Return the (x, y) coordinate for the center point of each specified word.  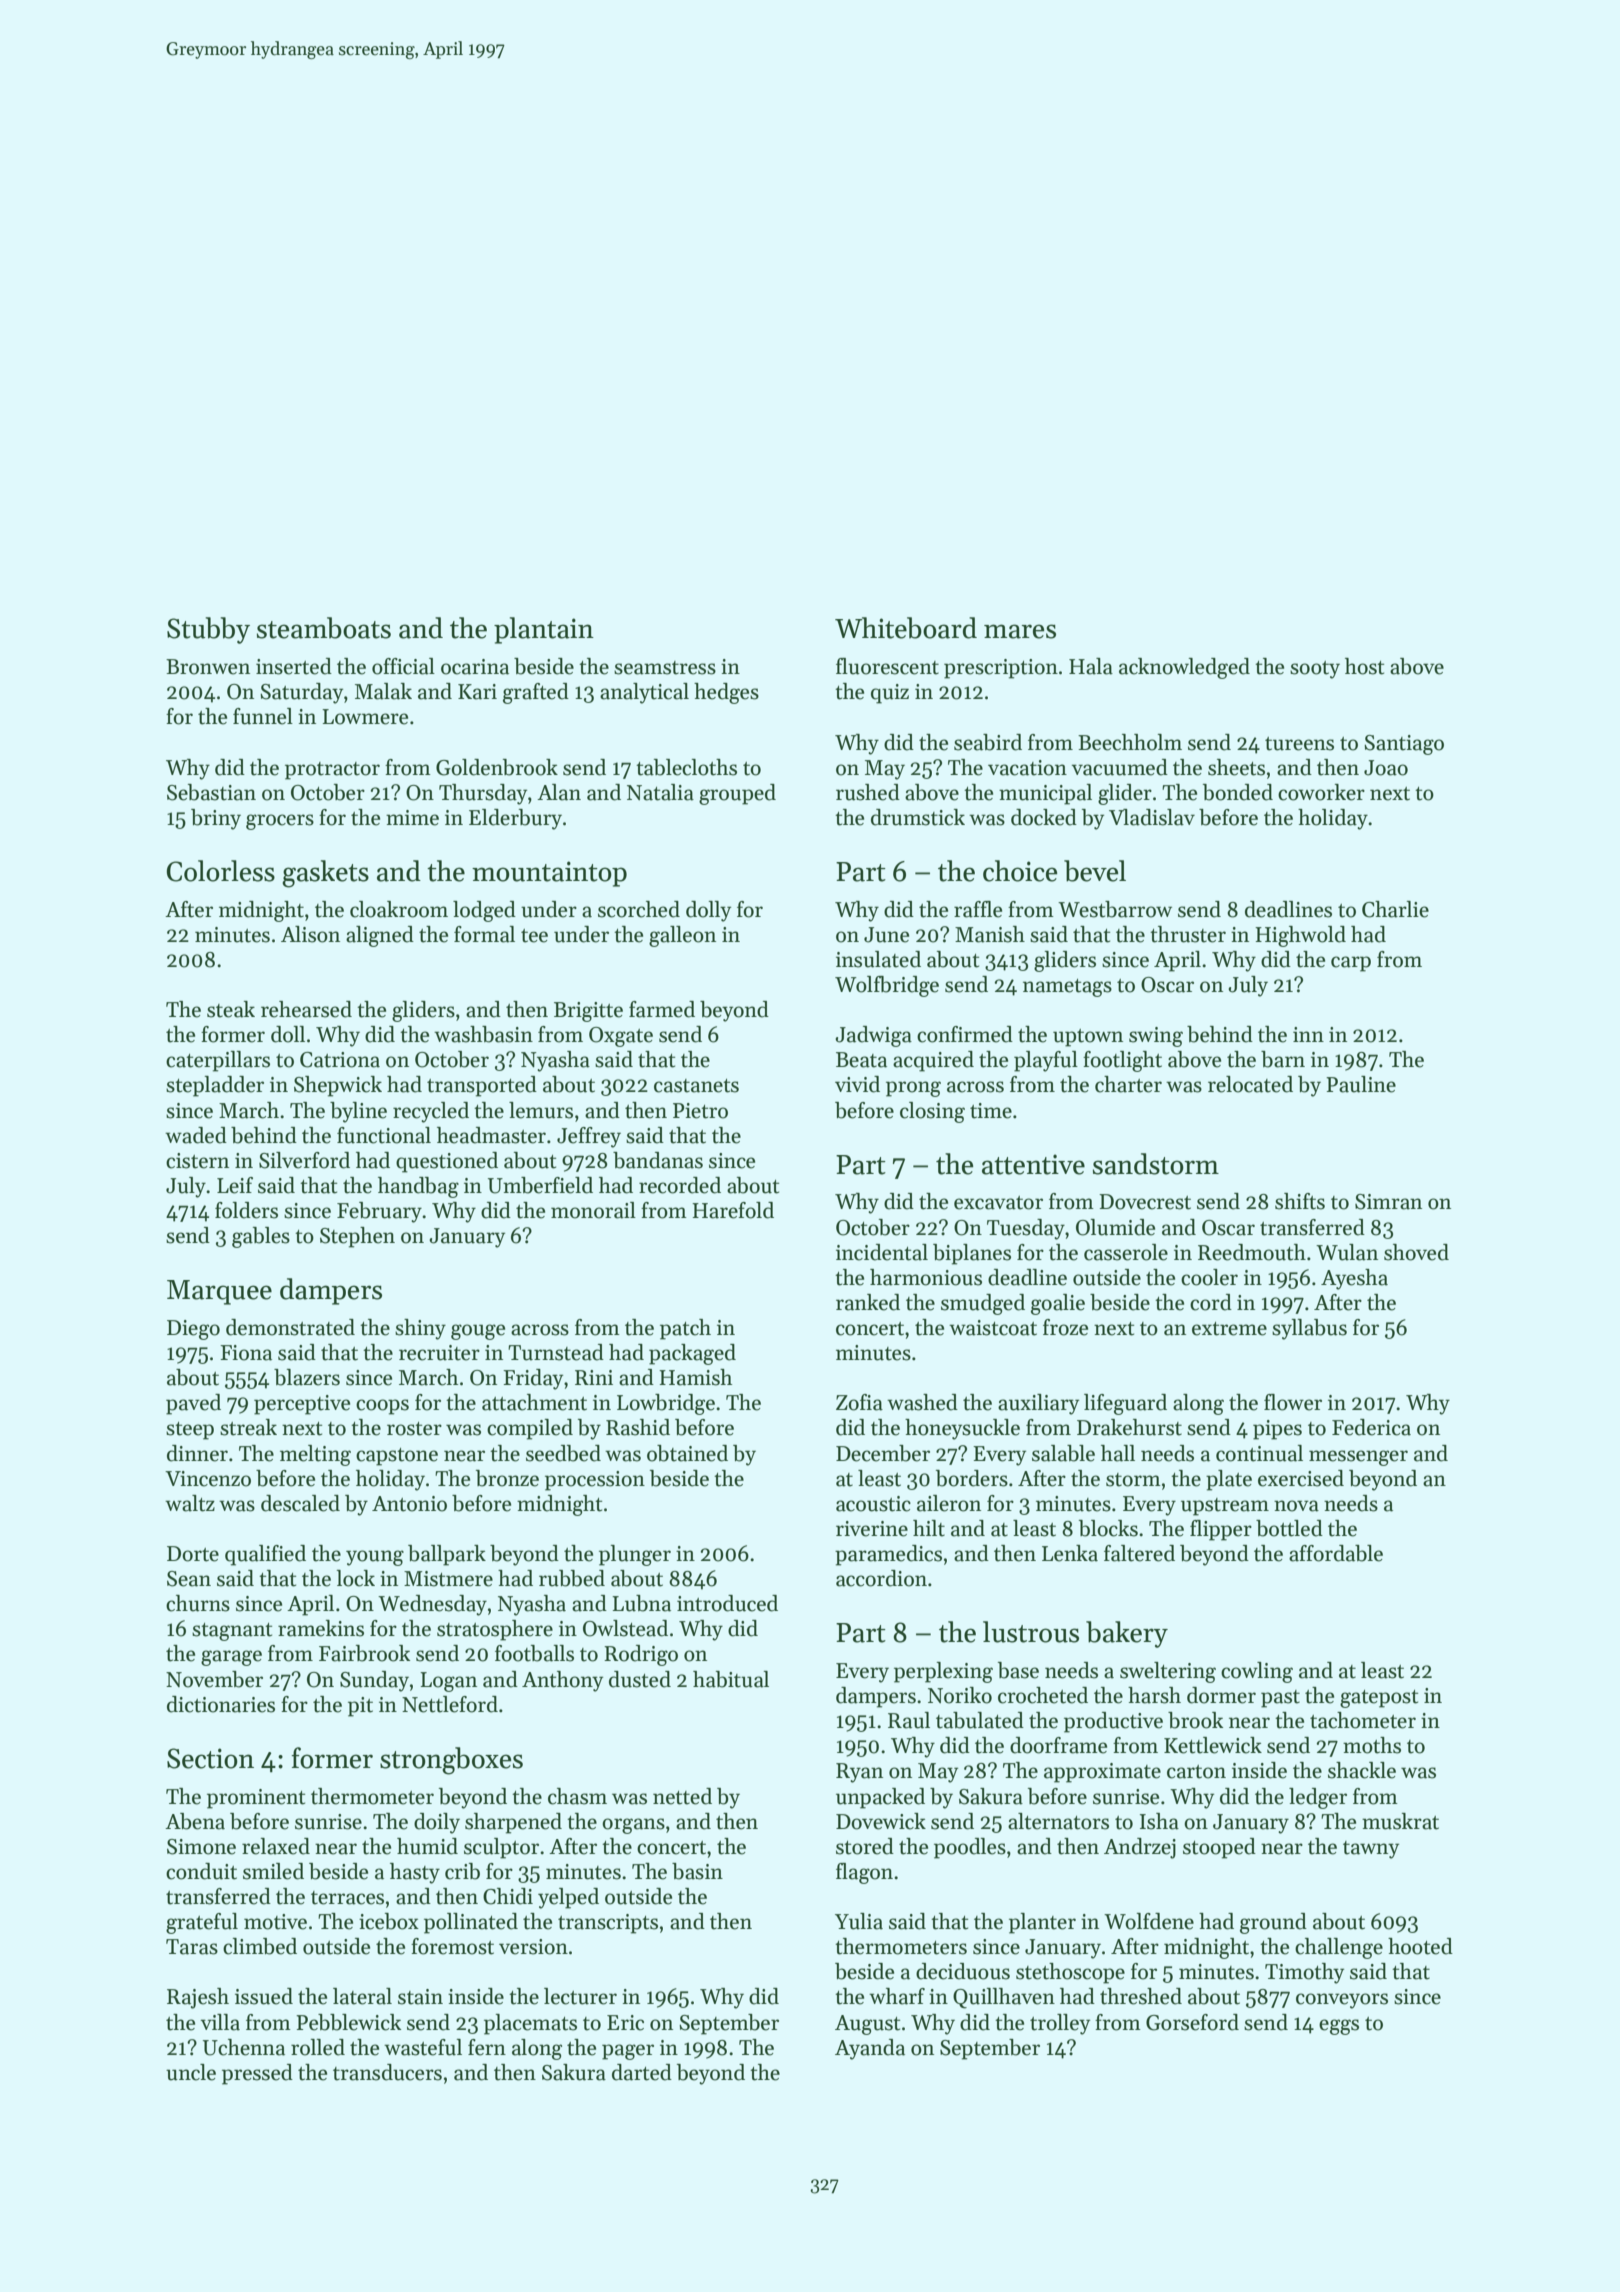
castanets (696, 1086)
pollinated (471, 1923)
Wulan (1347, 1252)
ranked (868, 1302)
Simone (201, 1847)
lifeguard (1125, 1404)
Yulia (859, 1921)
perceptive (302, 1405)
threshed (1141, 1996)
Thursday (483, 794)
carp (1351, 964)
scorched (639, 909)
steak (231, 1009)
